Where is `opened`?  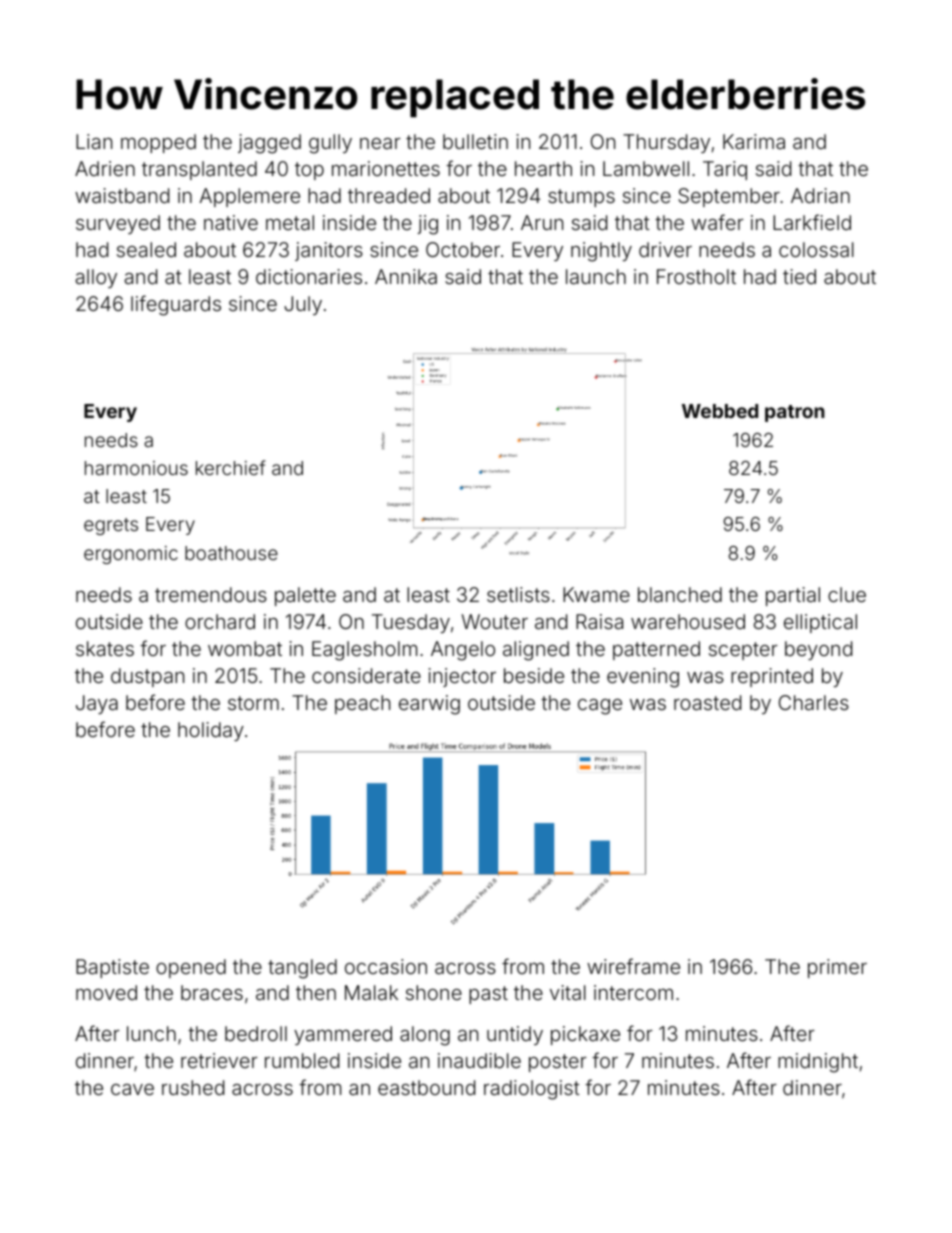
opened is located at coordinates (191, 968).
